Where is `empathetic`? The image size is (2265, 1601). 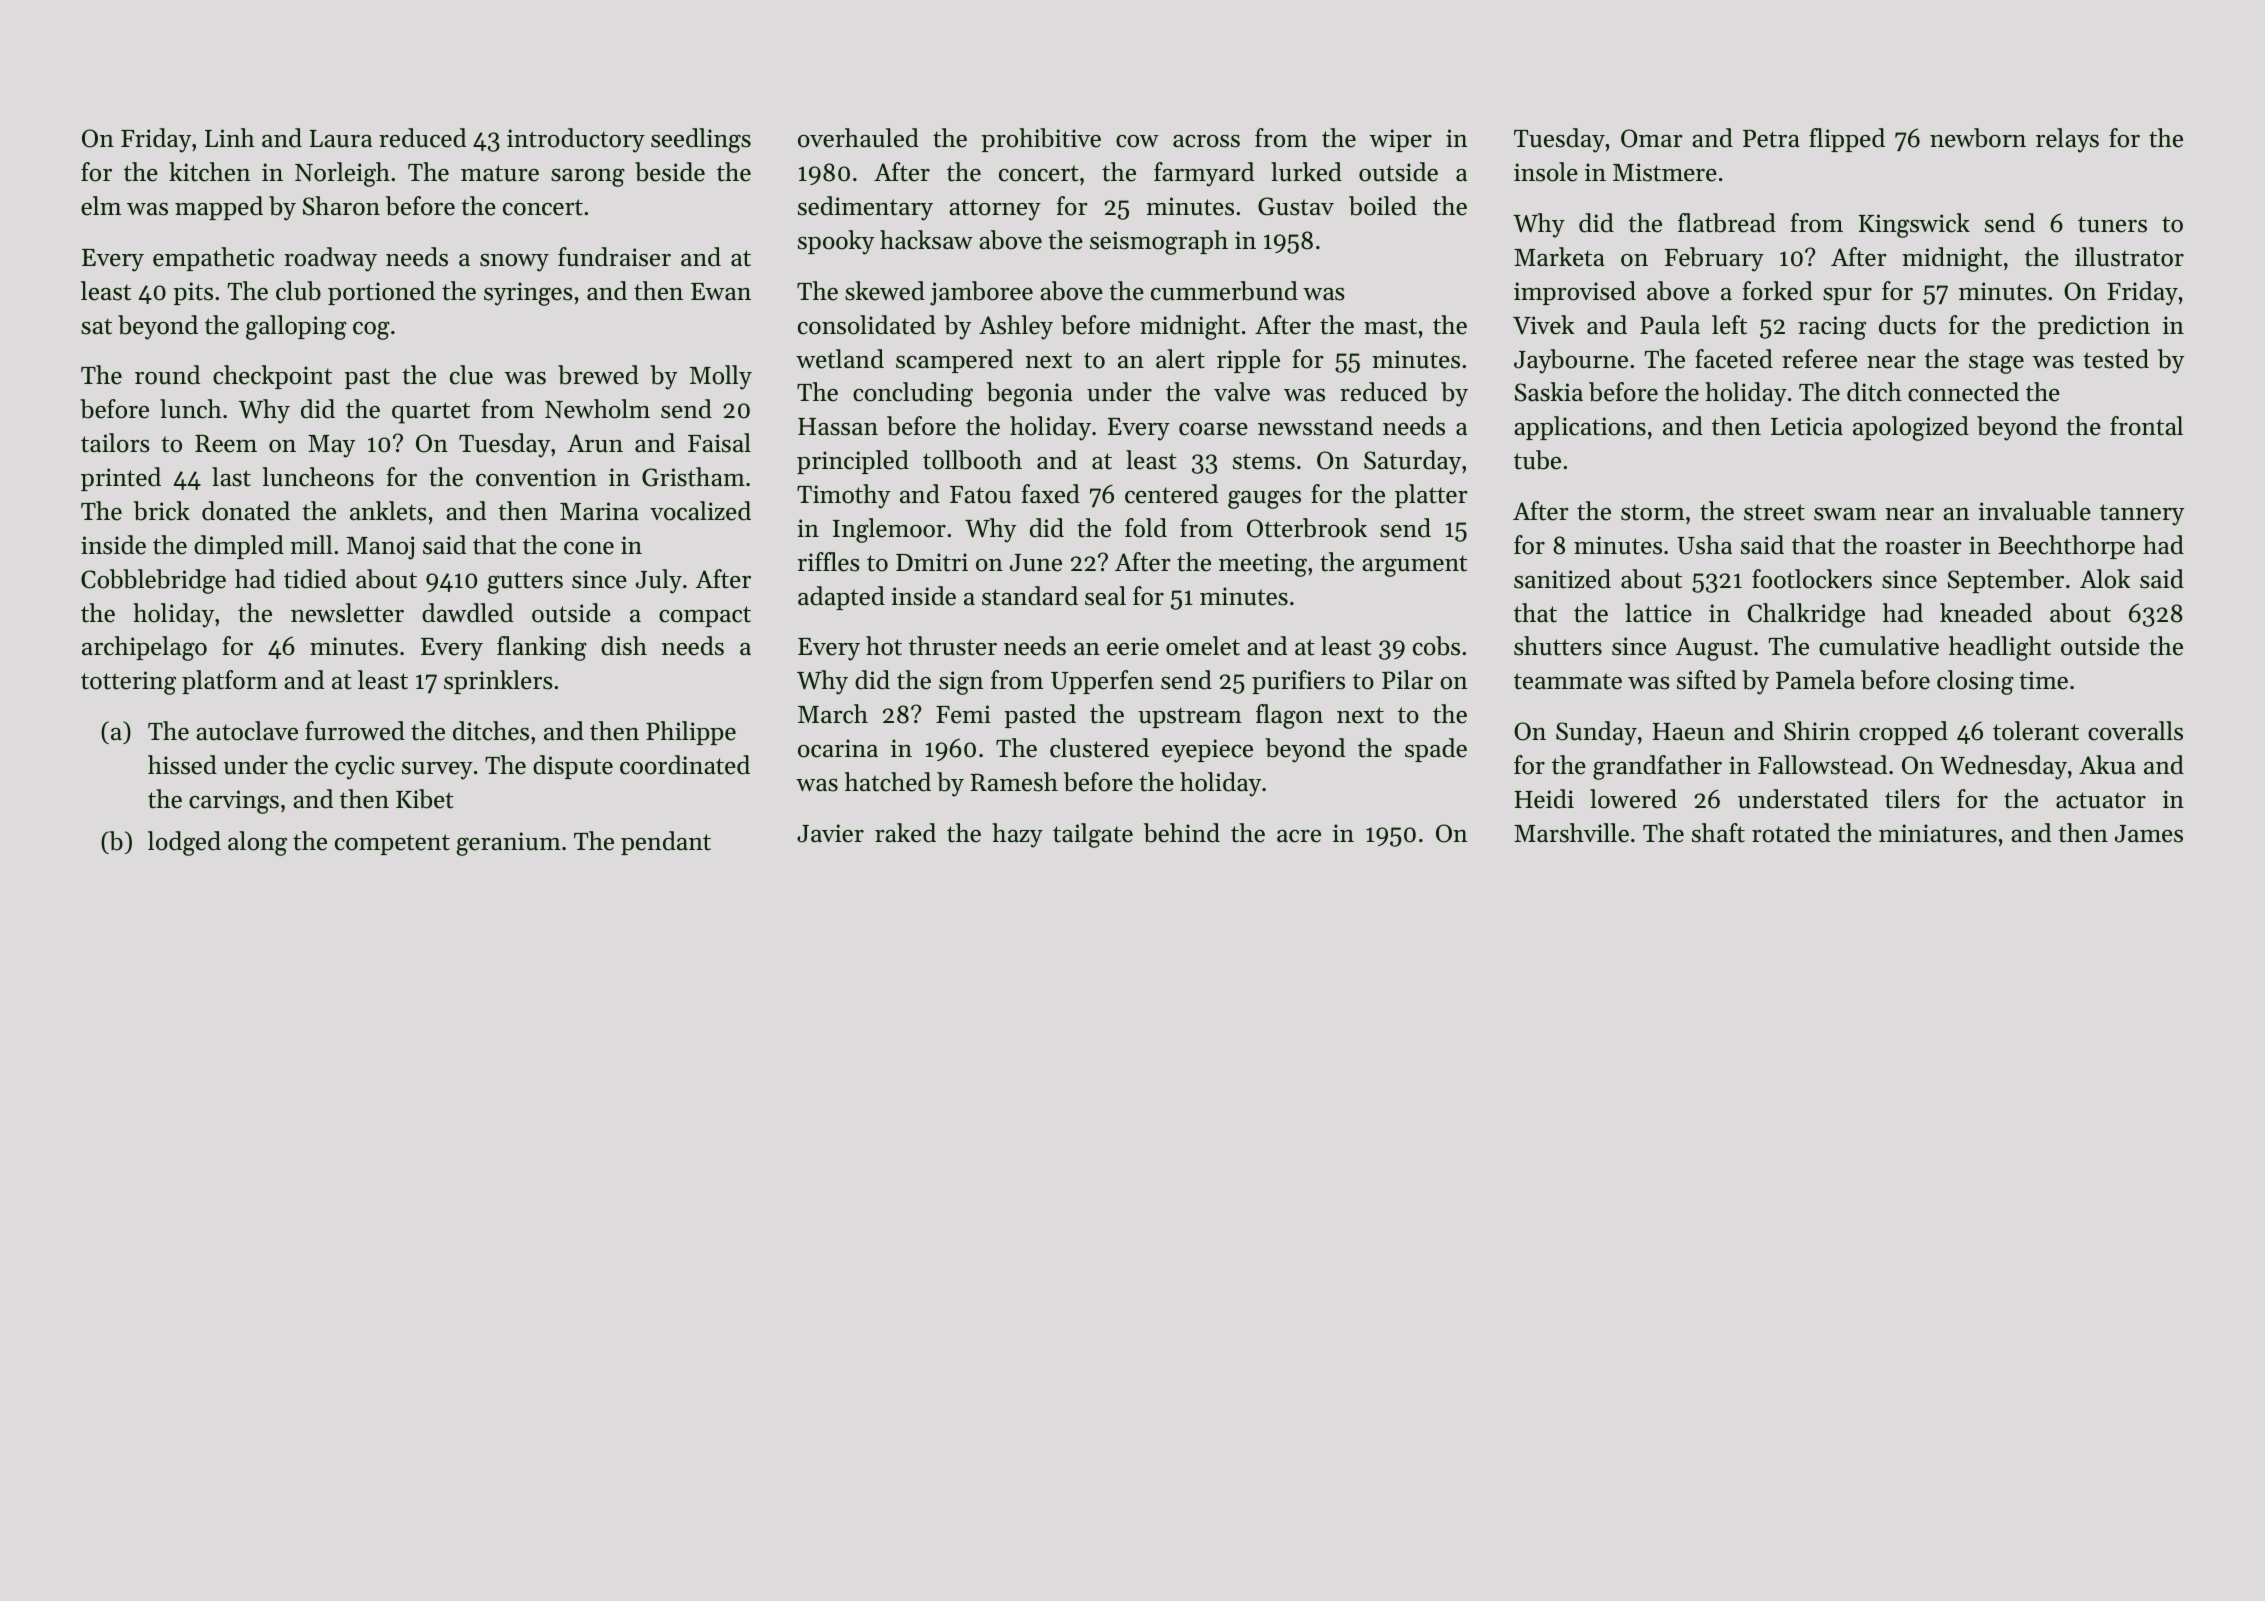
empathetic is located at coordinates (213, 259).
